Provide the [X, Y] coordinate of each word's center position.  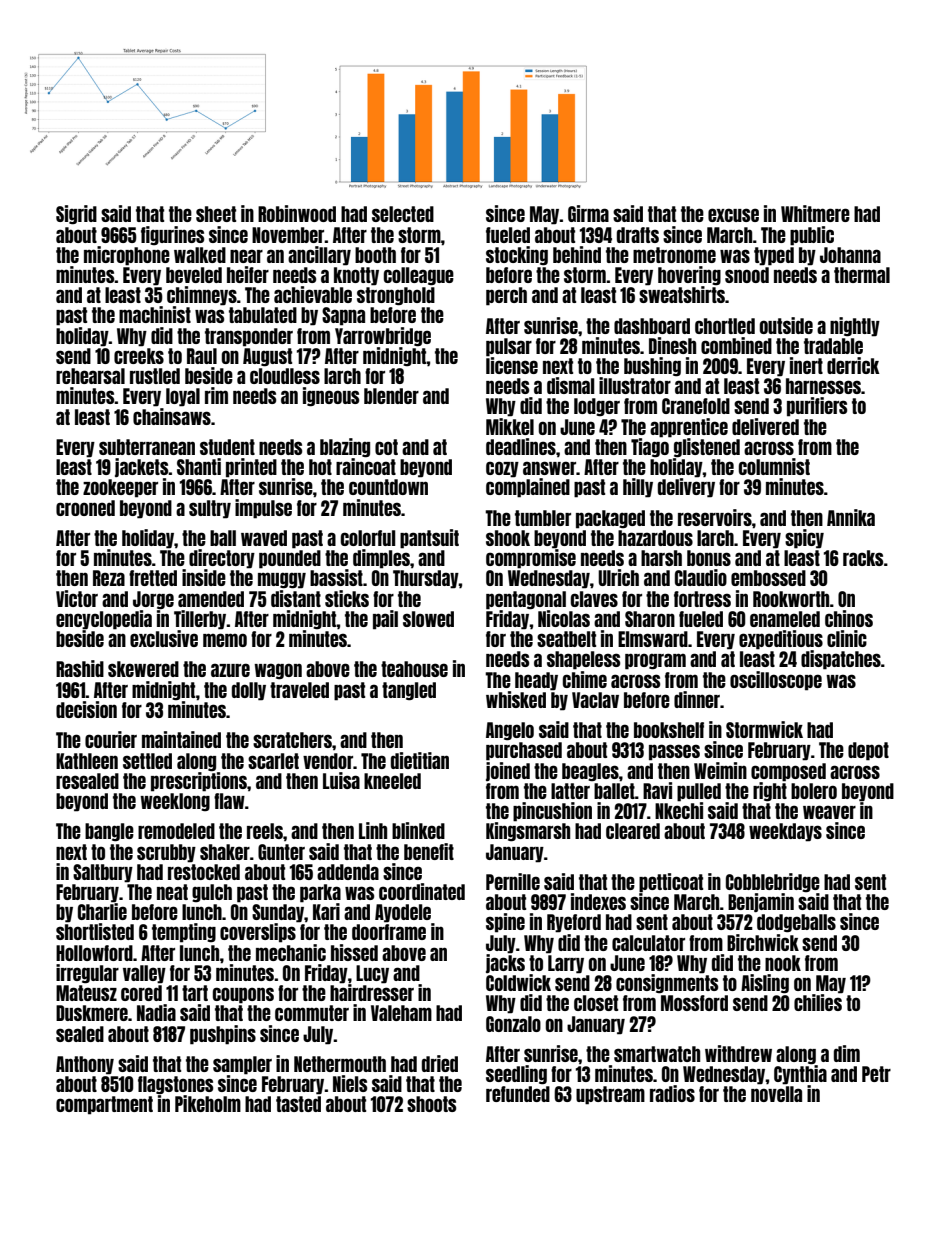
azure [230, 670]
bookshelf [669, 730]
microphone [127, 256]
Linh [373, 830]
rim [216, 395]
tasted [298, 1104]
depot [868, 751]
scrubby [166, 853]
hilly [638, 488]
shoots [431, 1104]
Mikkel [510, 426]
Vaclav [595, 700]
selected [403, 214]
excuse [733, 215]
